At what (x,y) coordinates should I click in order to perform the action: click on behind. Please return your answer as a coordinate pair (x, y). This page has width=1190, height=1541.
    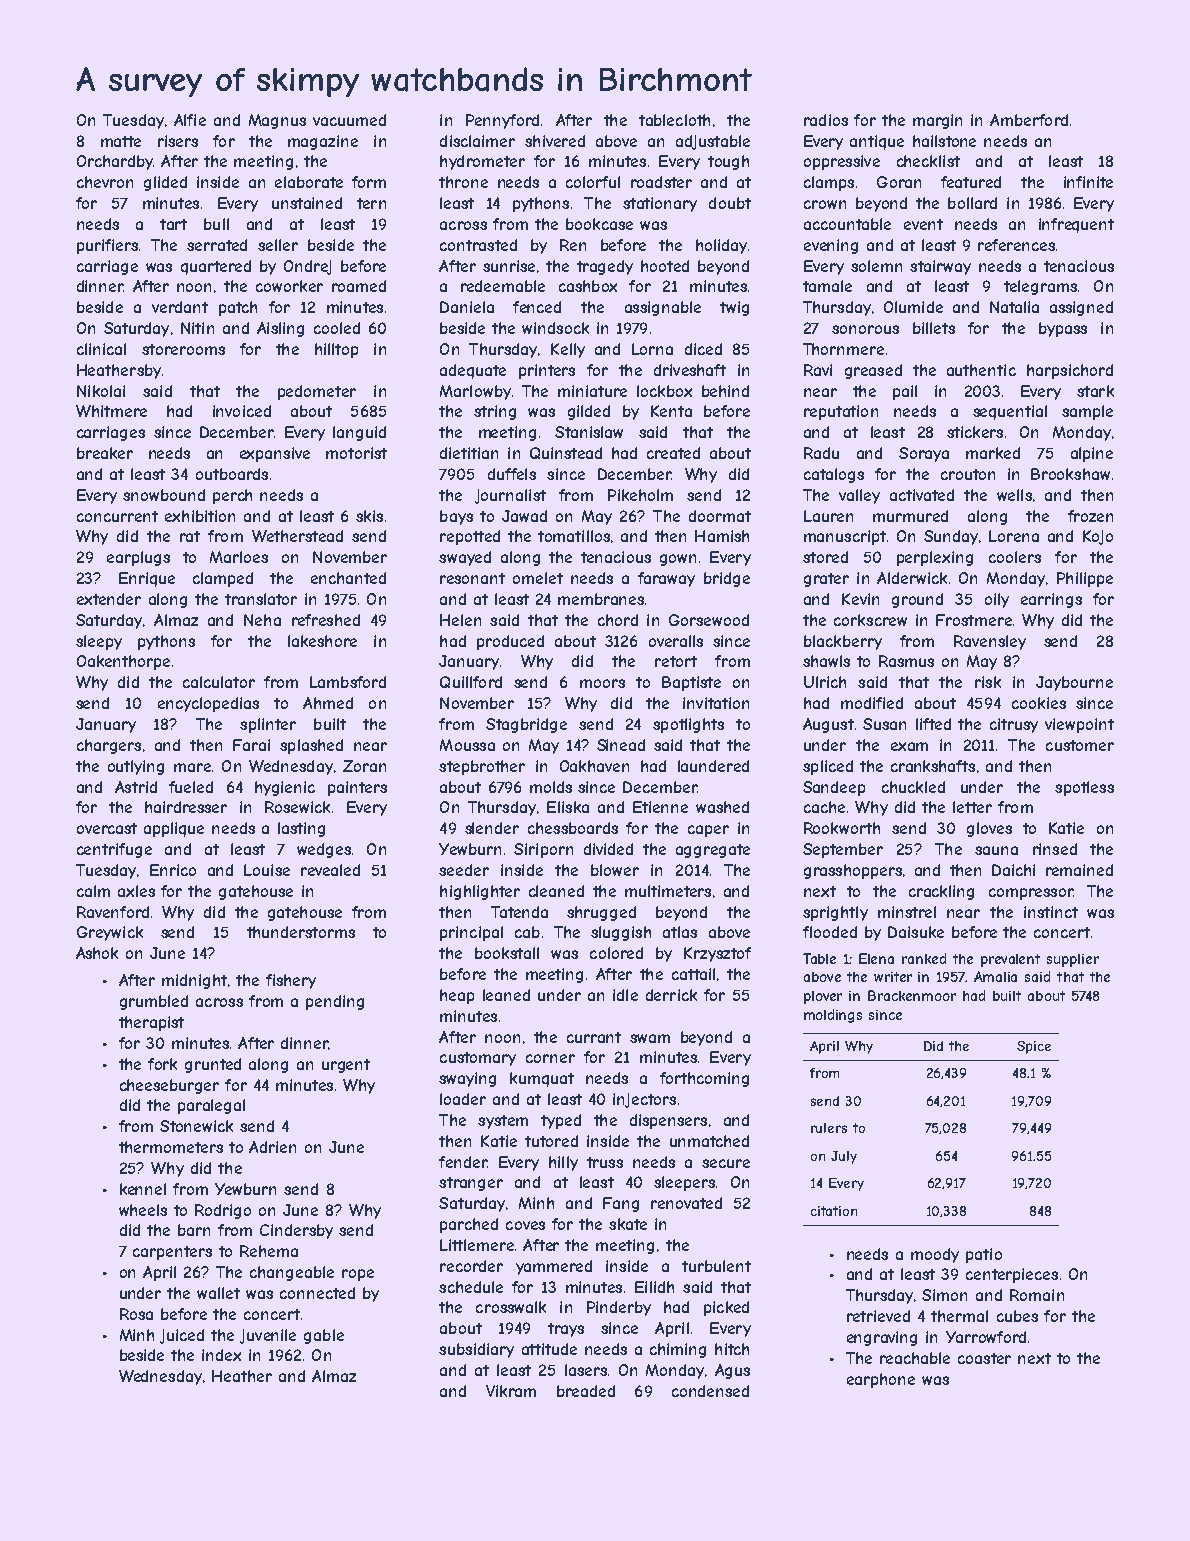
    Looking at the image, I should click on (725, 391).
